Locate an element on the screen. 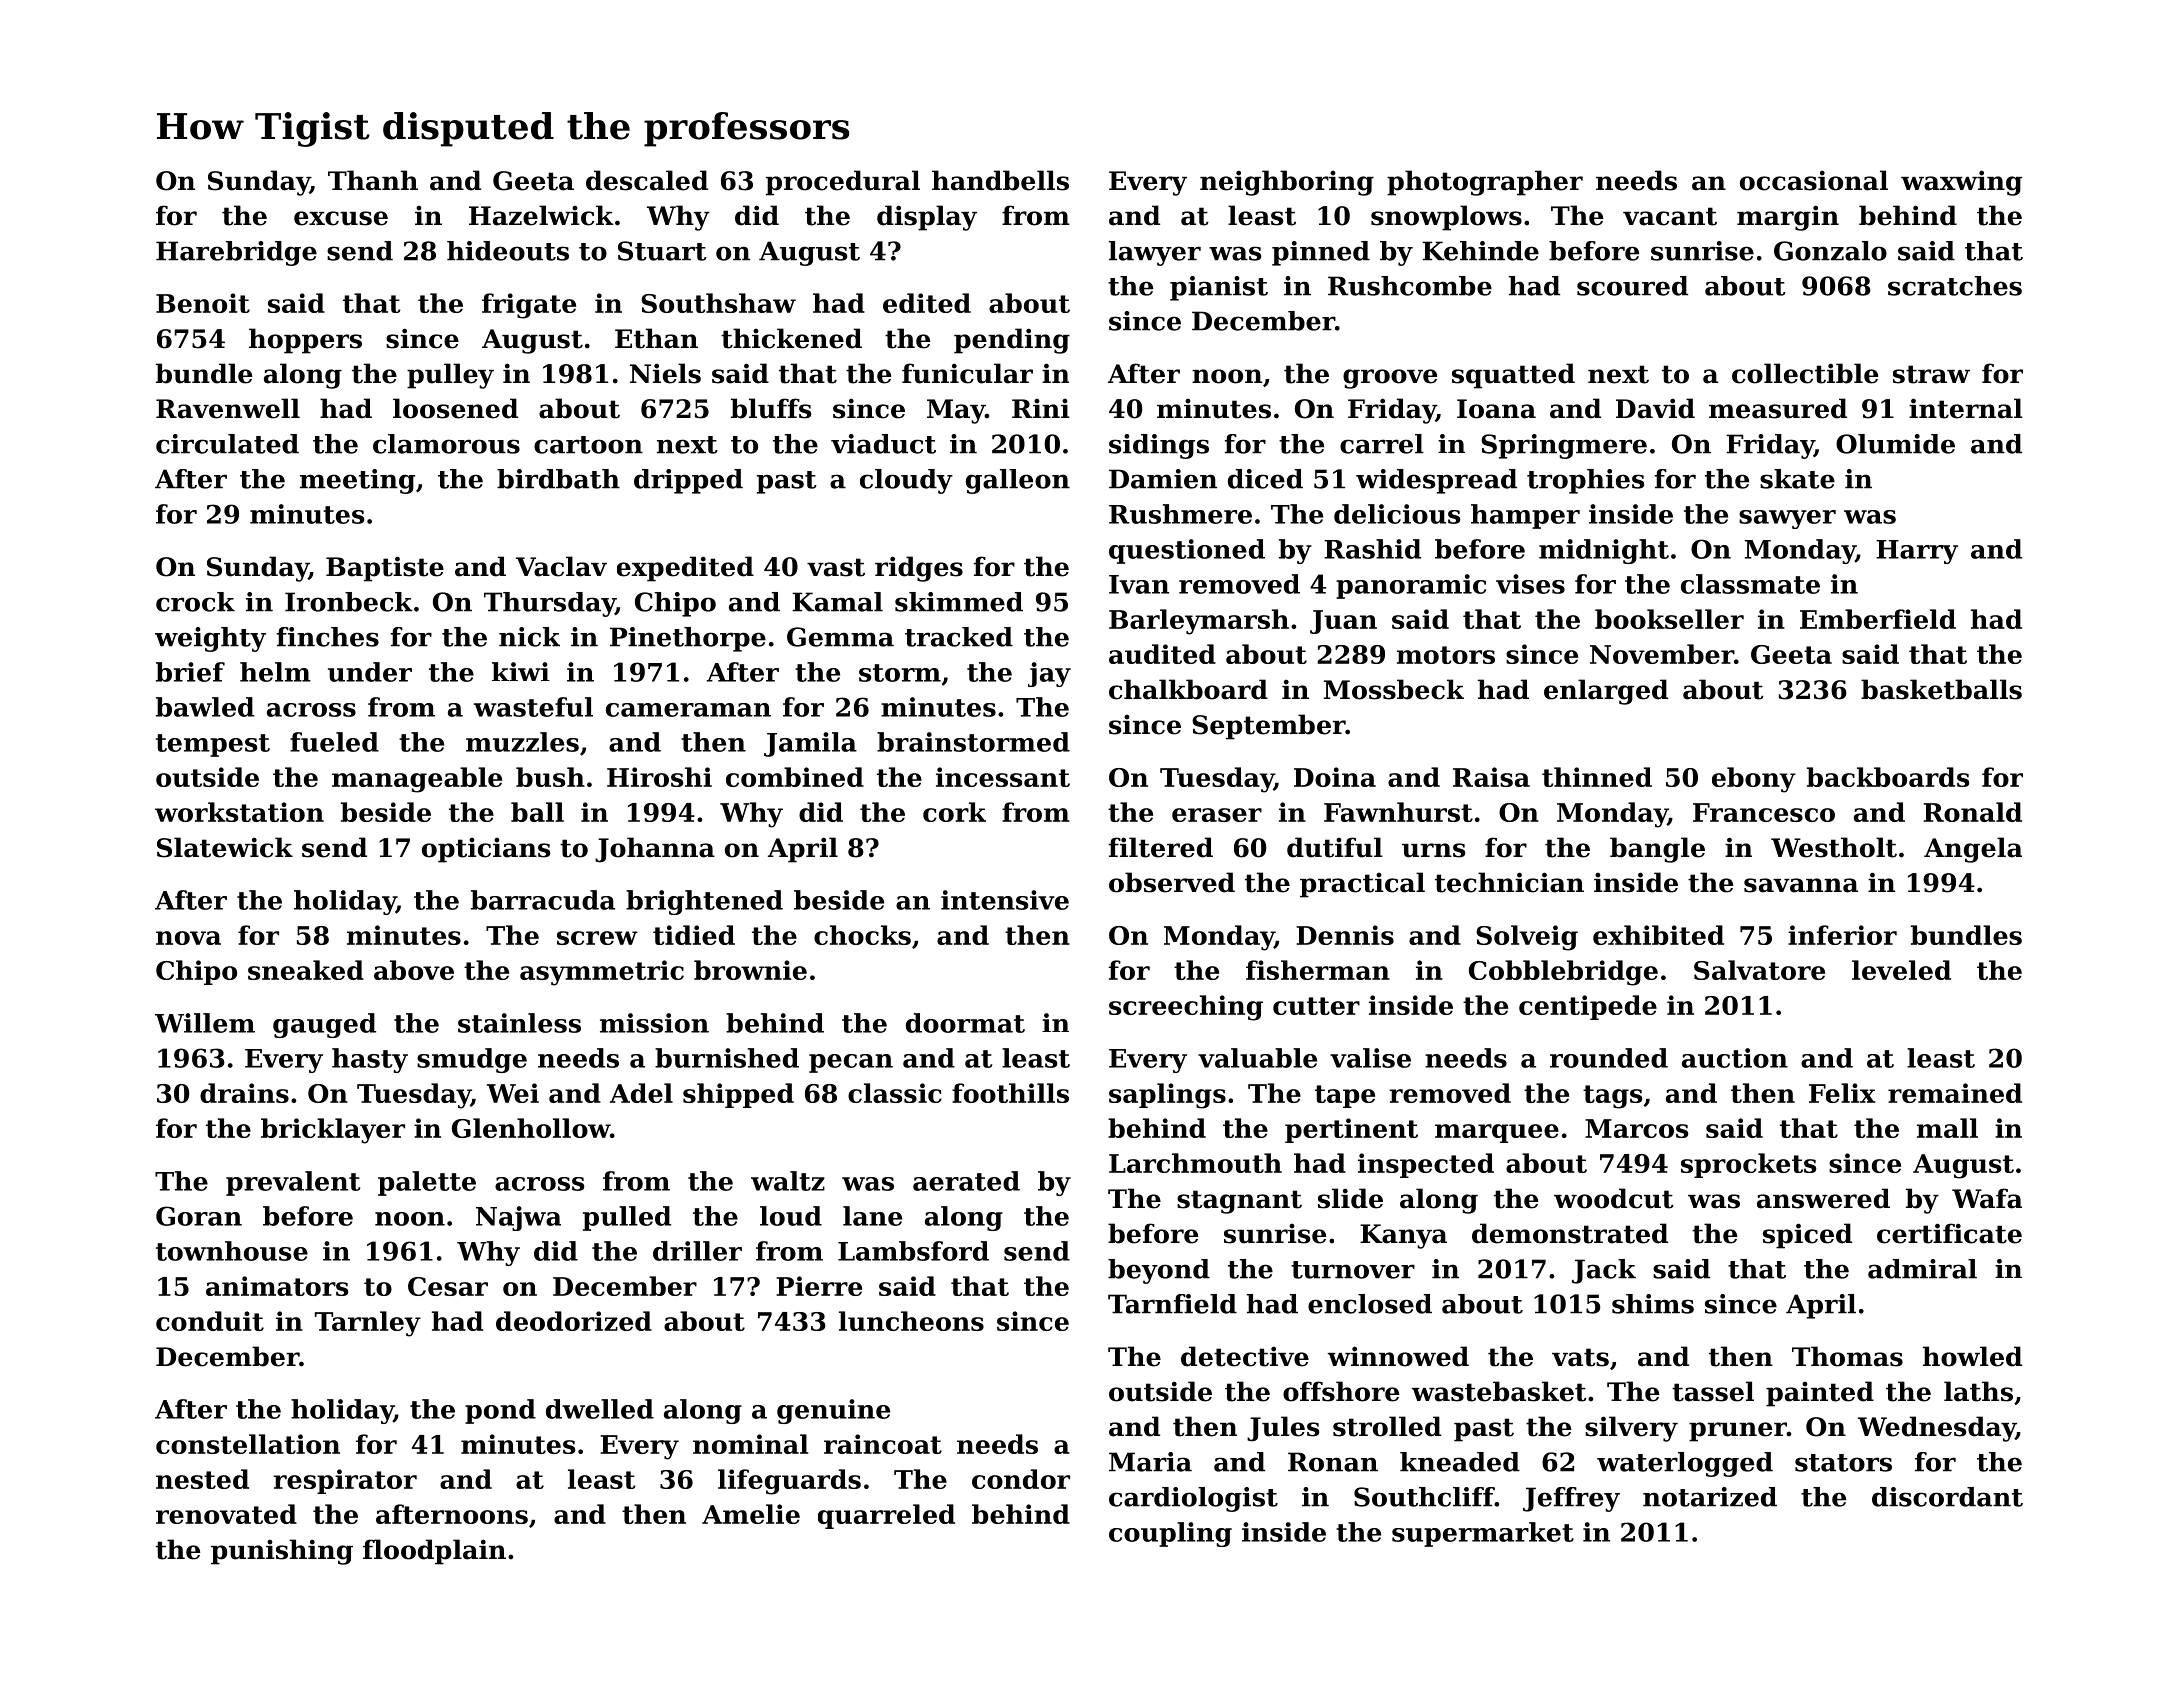 This screenshot has width=2178, height=1683. Willem is located at coordinates (205, 1023).
